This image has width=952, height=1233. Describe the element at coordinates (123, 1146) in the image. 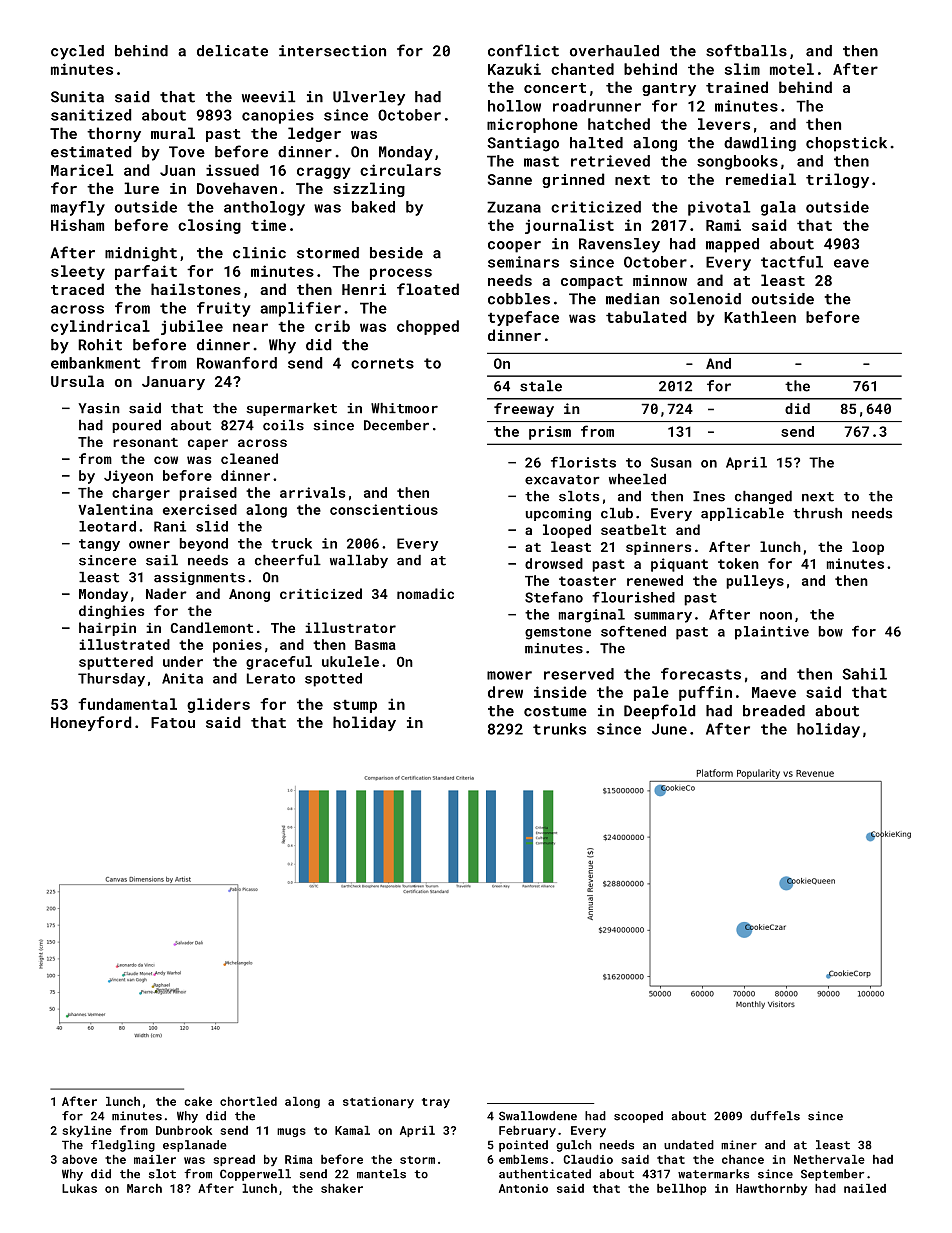

I see `fledgling` at that location.
